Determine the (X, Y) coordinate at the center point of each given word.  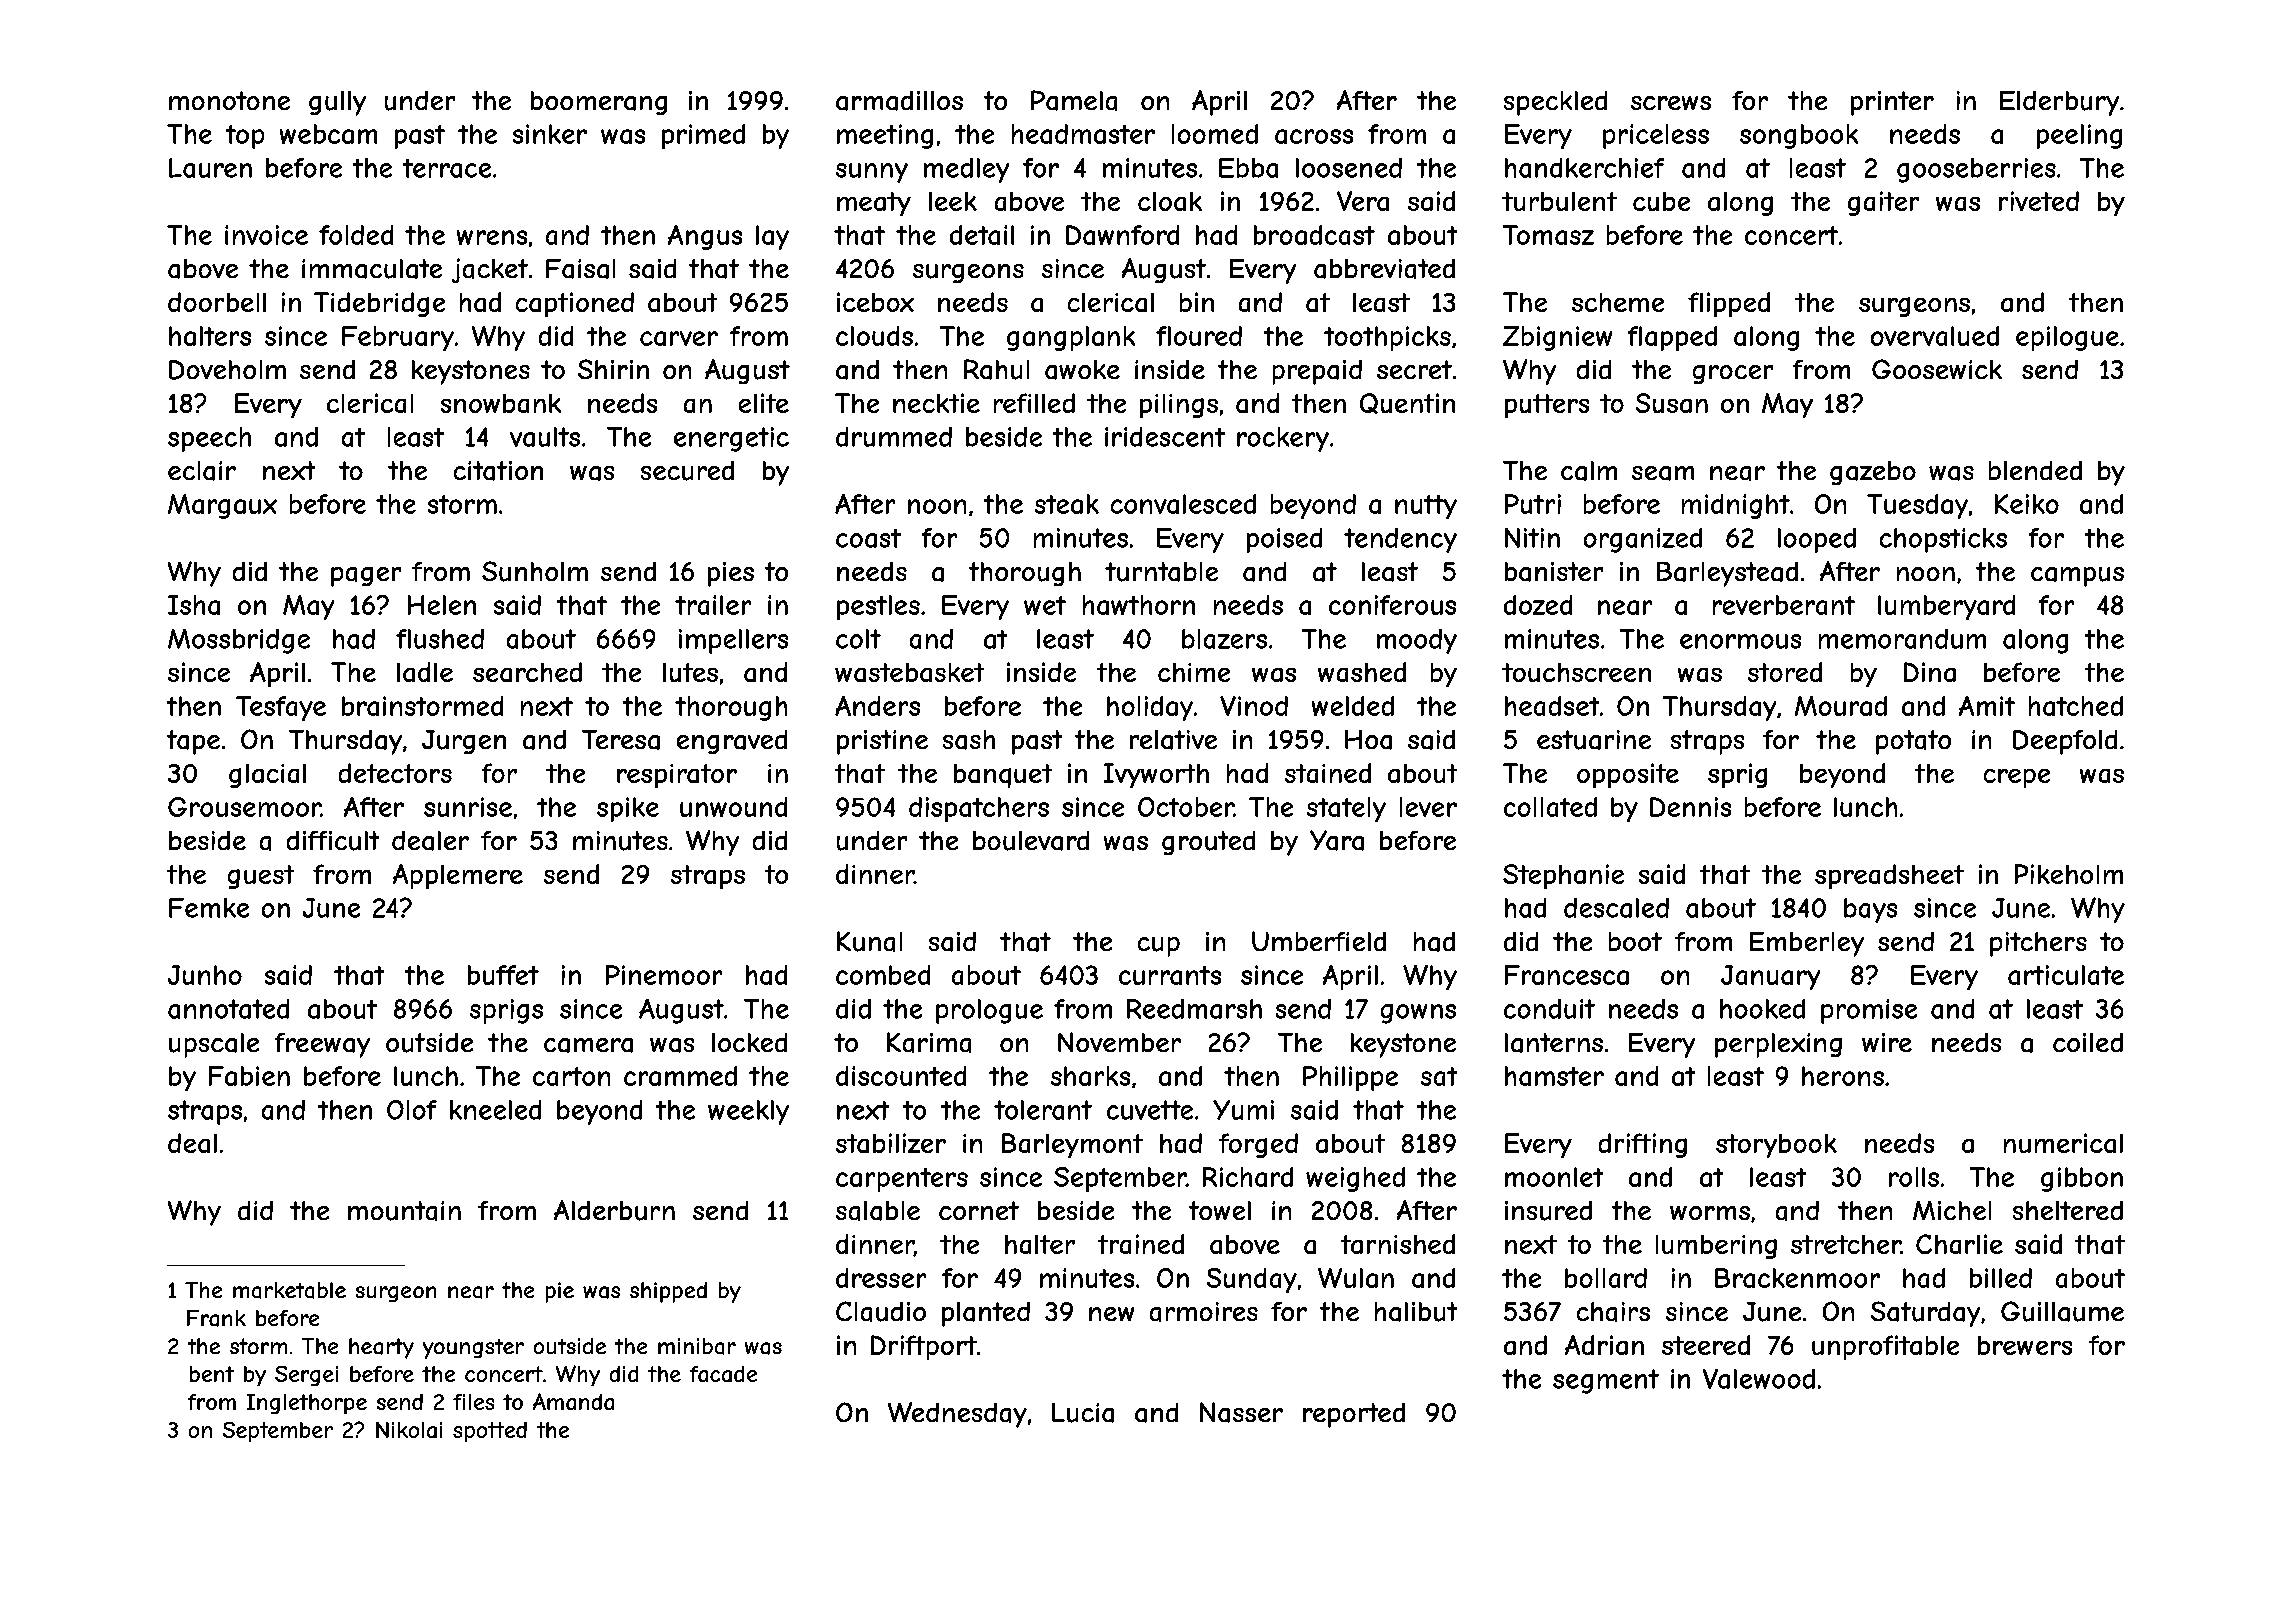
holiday (1150, 708)
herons (1843, 1076)
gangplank (1071, 338)
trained (1141, 1244)
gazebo (1873, 473)
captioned (575, 304)
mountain (404, 1211)
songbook (1799, 136)
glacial (267, 776)
